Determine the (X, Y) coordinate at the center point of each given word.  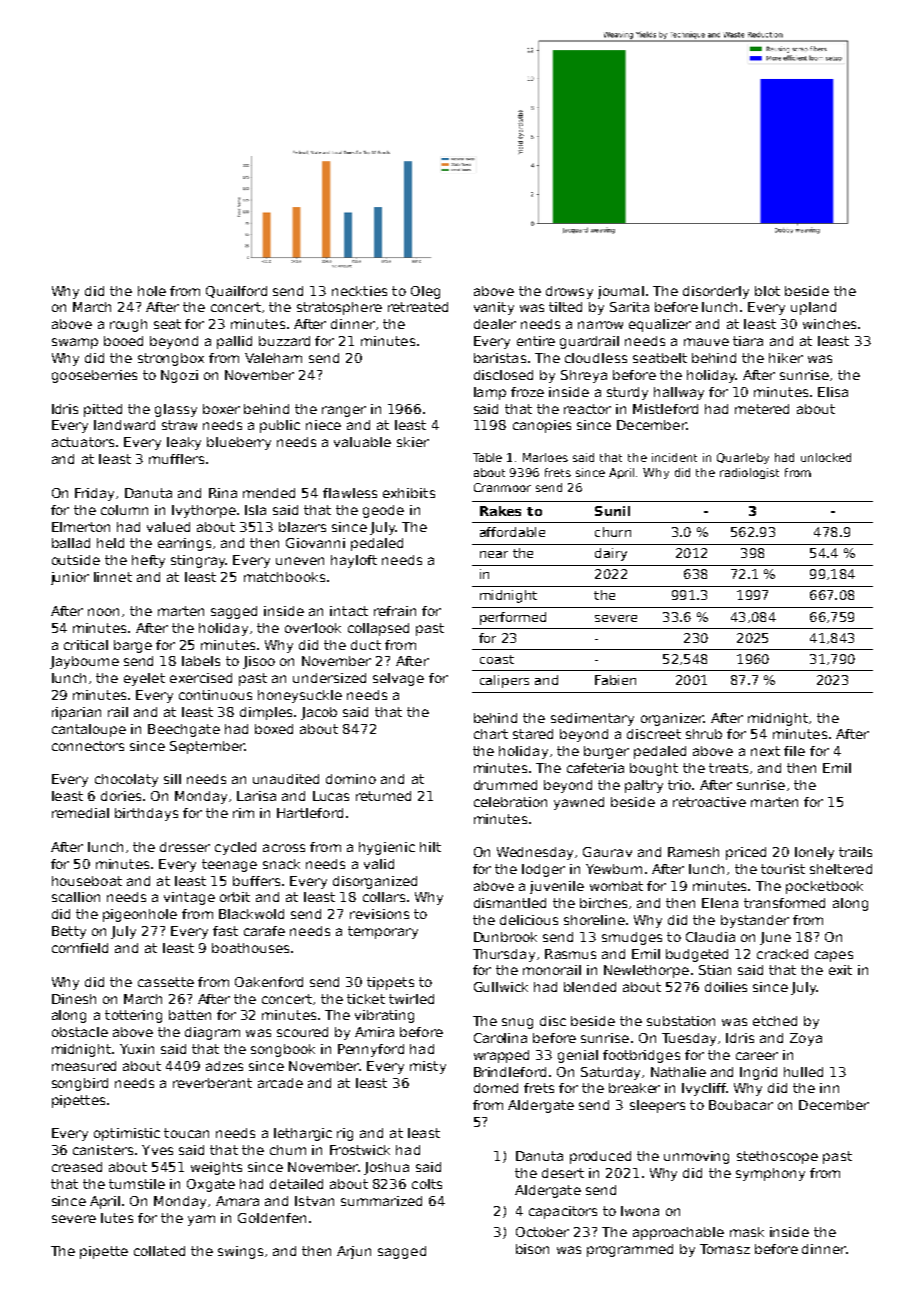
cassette (166, 982)
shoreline (594, 920)
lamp (490, 393)
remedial (80, 813)
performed (513, 618)
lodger (543, 870)
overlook (313, 628)
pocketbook (824, 887)
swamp (75, 343)
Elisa (833, 392)
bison (532, 1249)
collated (159, 1251)
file (794, 751)
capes (834, 956)
